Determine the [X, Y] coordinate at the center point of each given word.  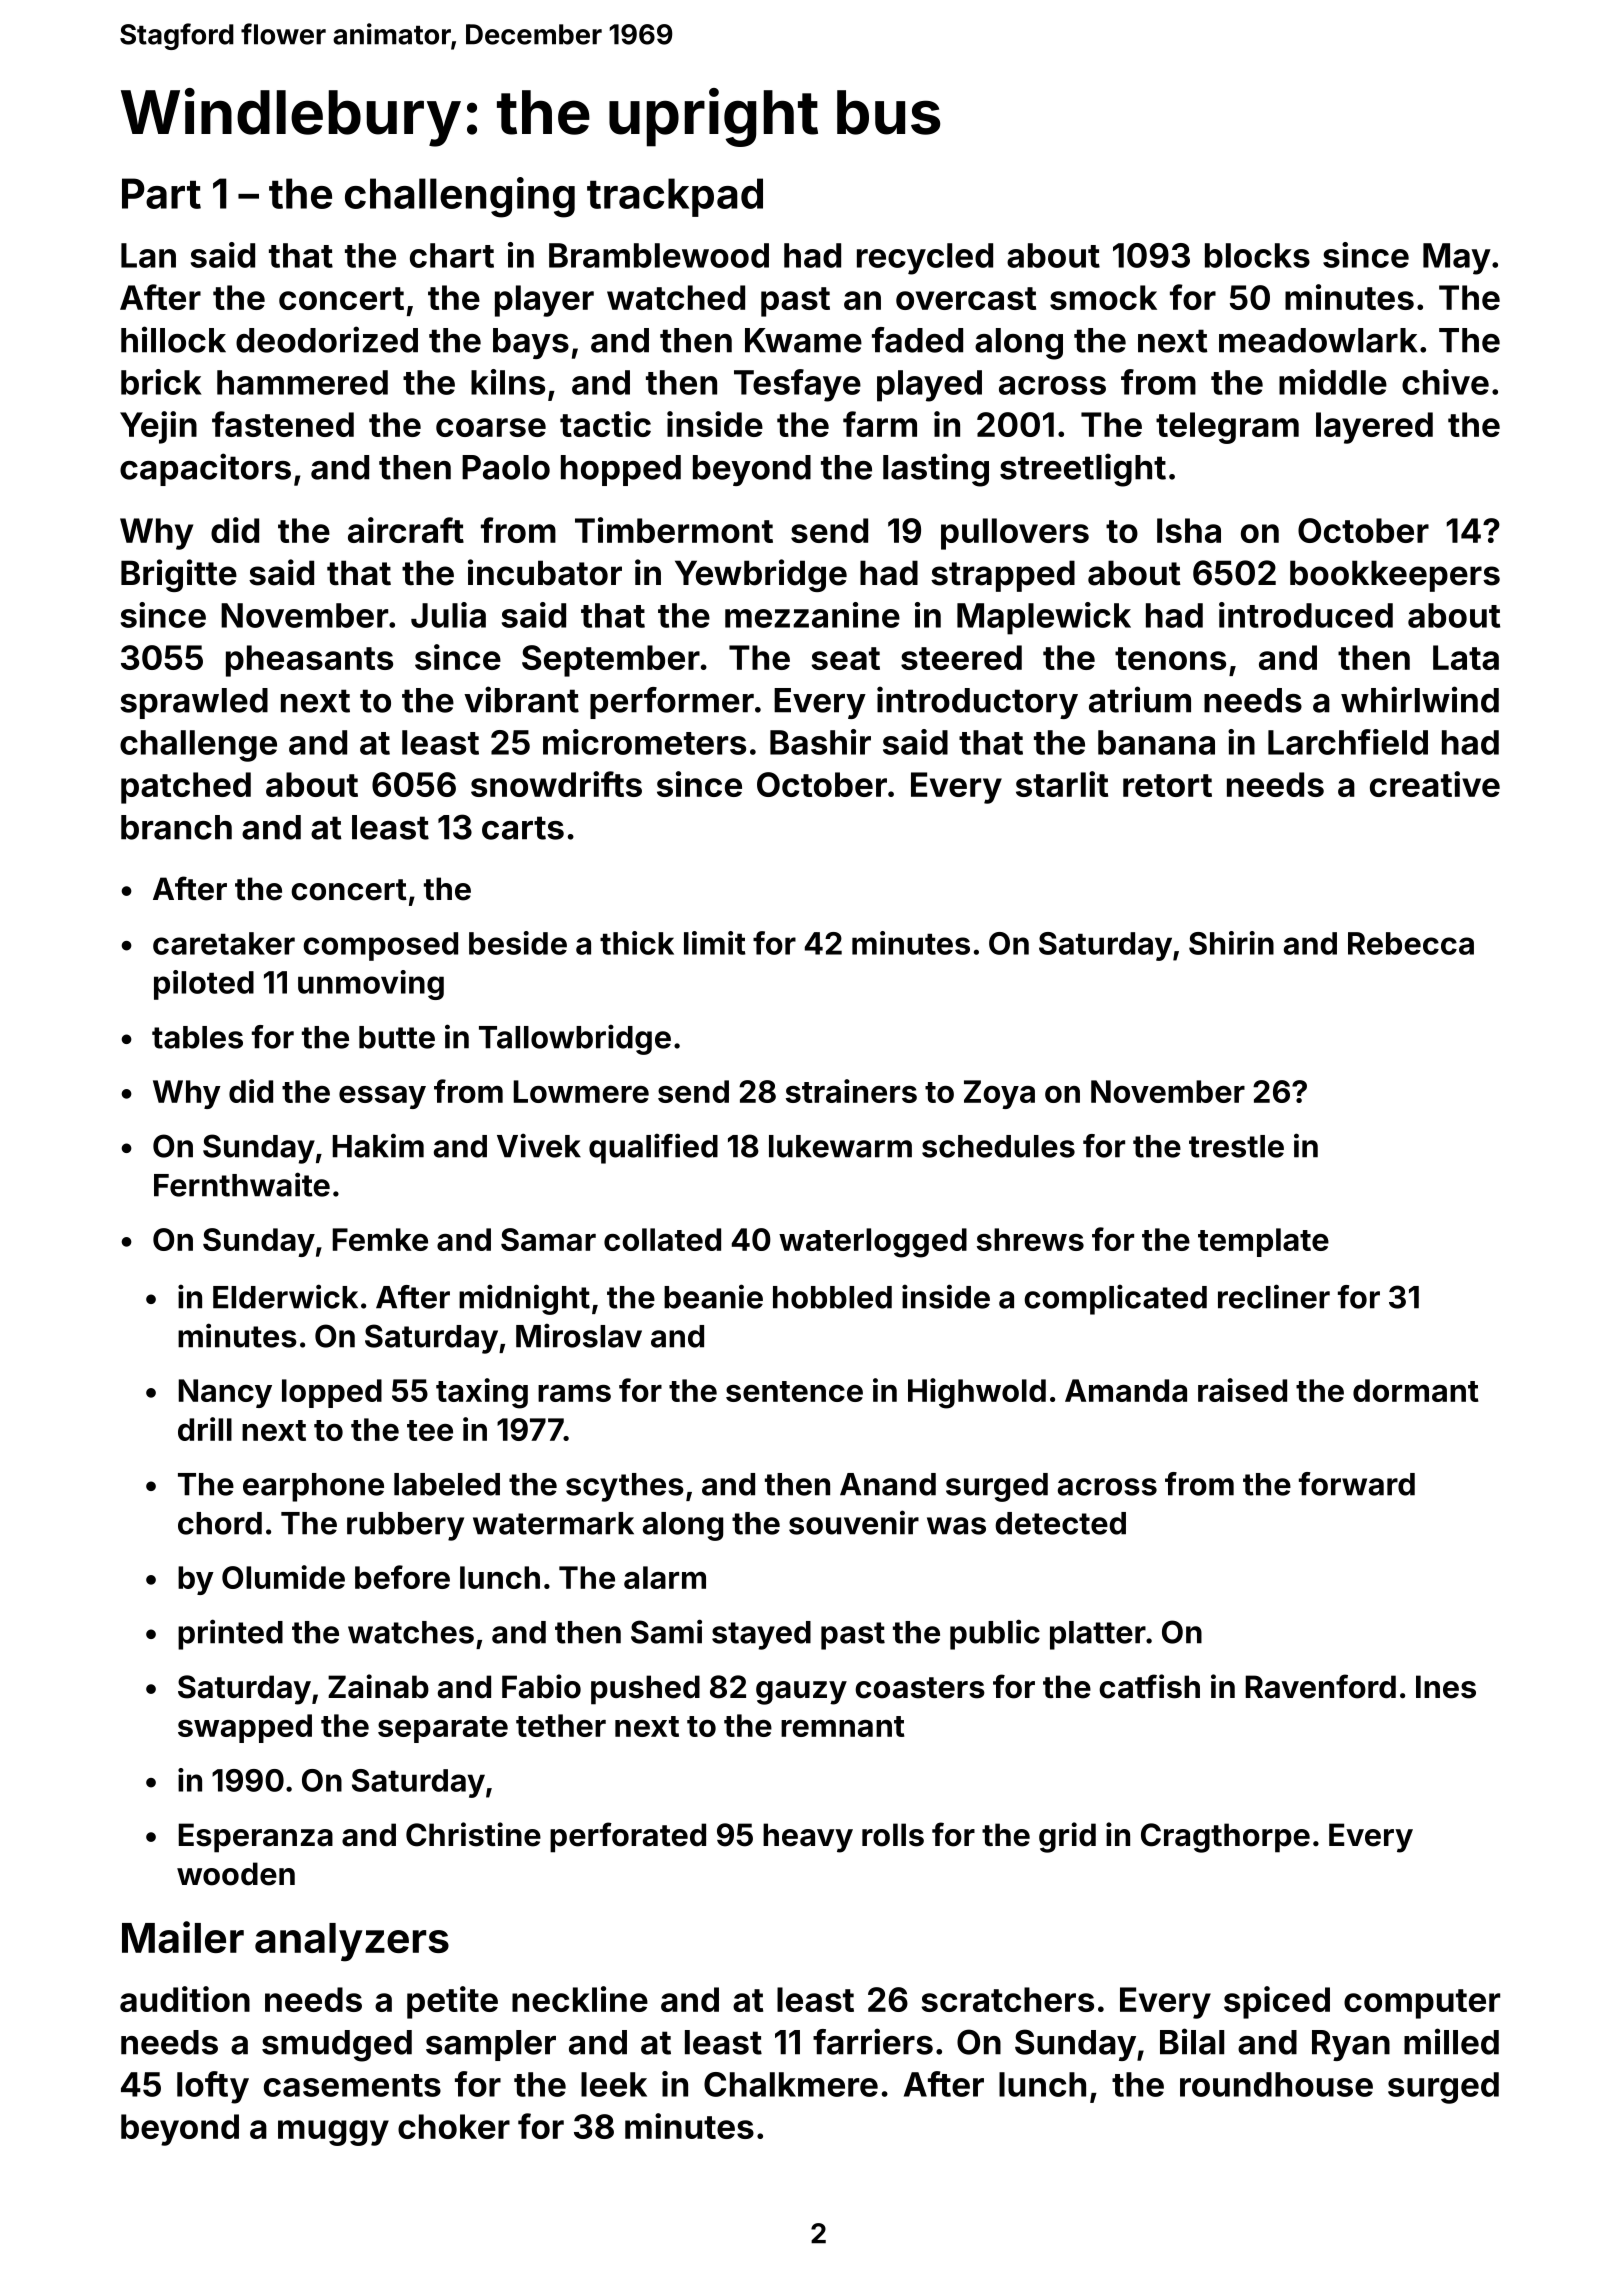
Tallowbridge [575, 1039]
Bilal [1192, 2041]
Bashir [820, 742]
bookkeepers [1395, 576]
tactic [605, 424]
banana [1156, 742]
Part [161, 193]
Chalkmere [791, 2084]
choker [454, 2126]
